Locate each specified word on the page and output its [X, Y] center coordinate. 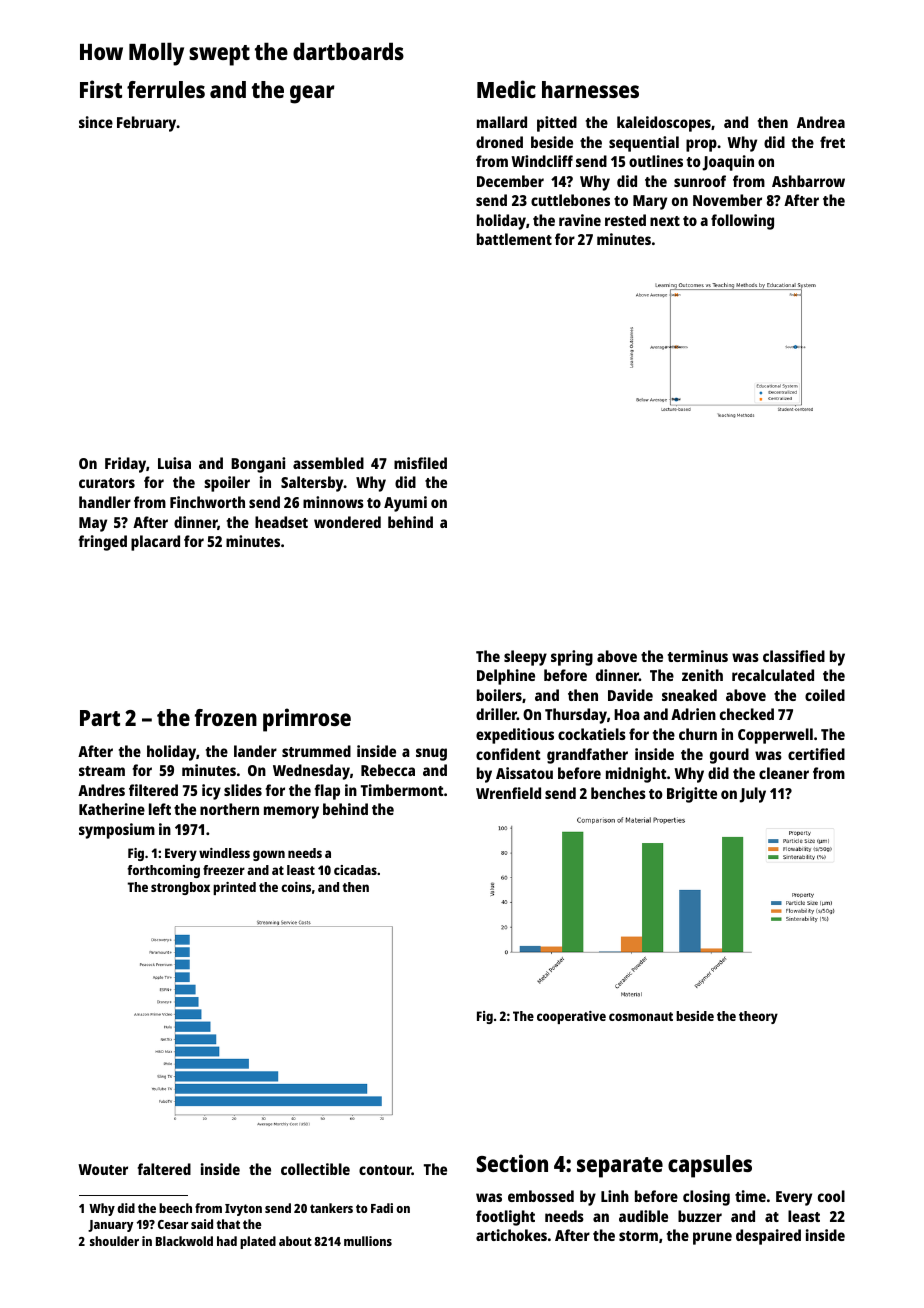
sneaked [689, 695]
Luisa [174, 463]
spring [572, 658]
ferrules [166, 89]
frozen [226, 717]
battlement [514, 239]
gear [312, 94]
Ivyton [243, 1210]
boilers [499, 695]
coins [296, 887]
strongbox [180, 888]
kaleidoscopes [664, 124]
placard [155, 543]
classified [794, 656]
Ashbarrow [808, 181]
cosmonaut [641, 1016]
